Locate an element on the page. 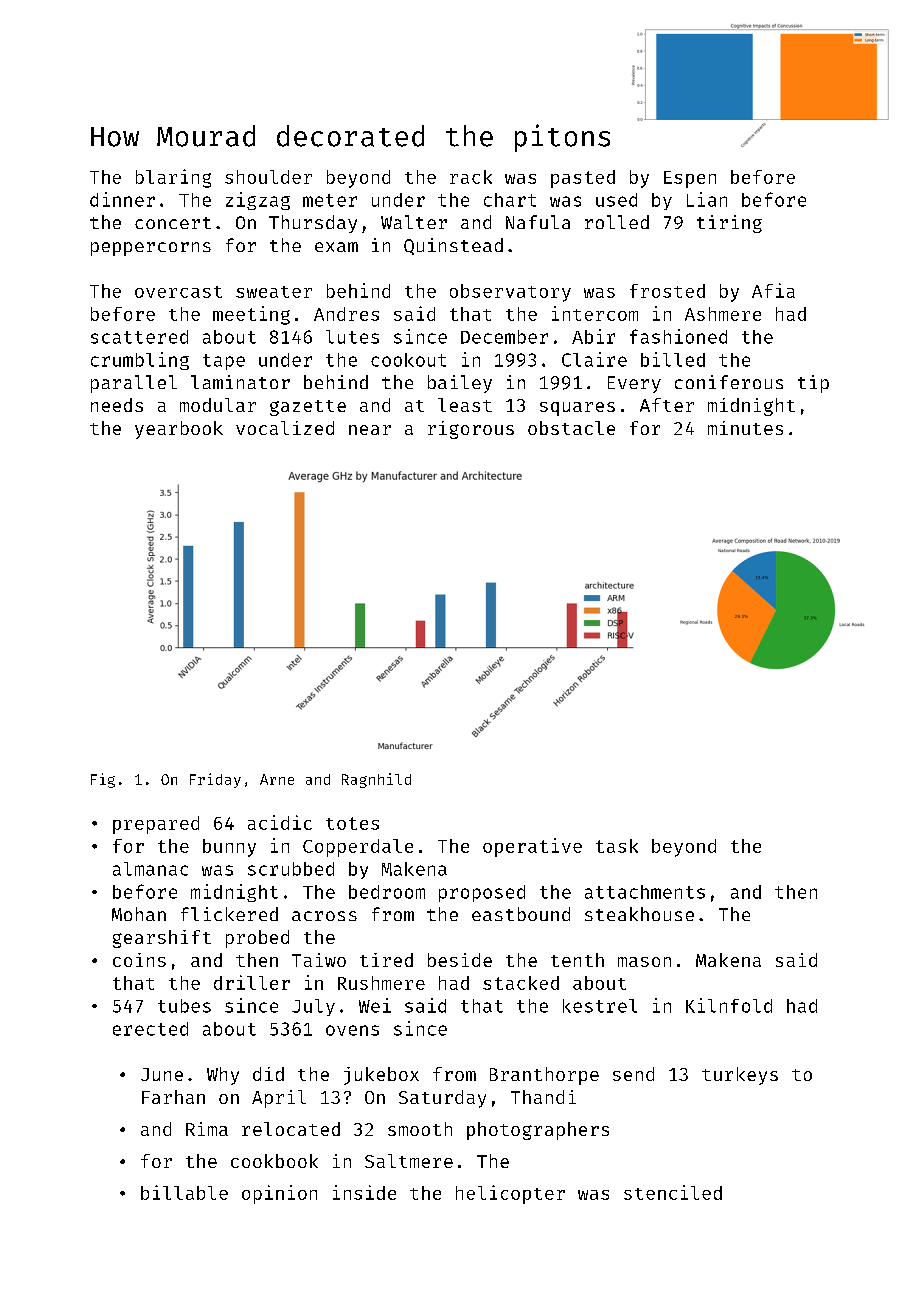 The height and width of the page is (1311, 924). bunny is located at coordinates (229, 848).
